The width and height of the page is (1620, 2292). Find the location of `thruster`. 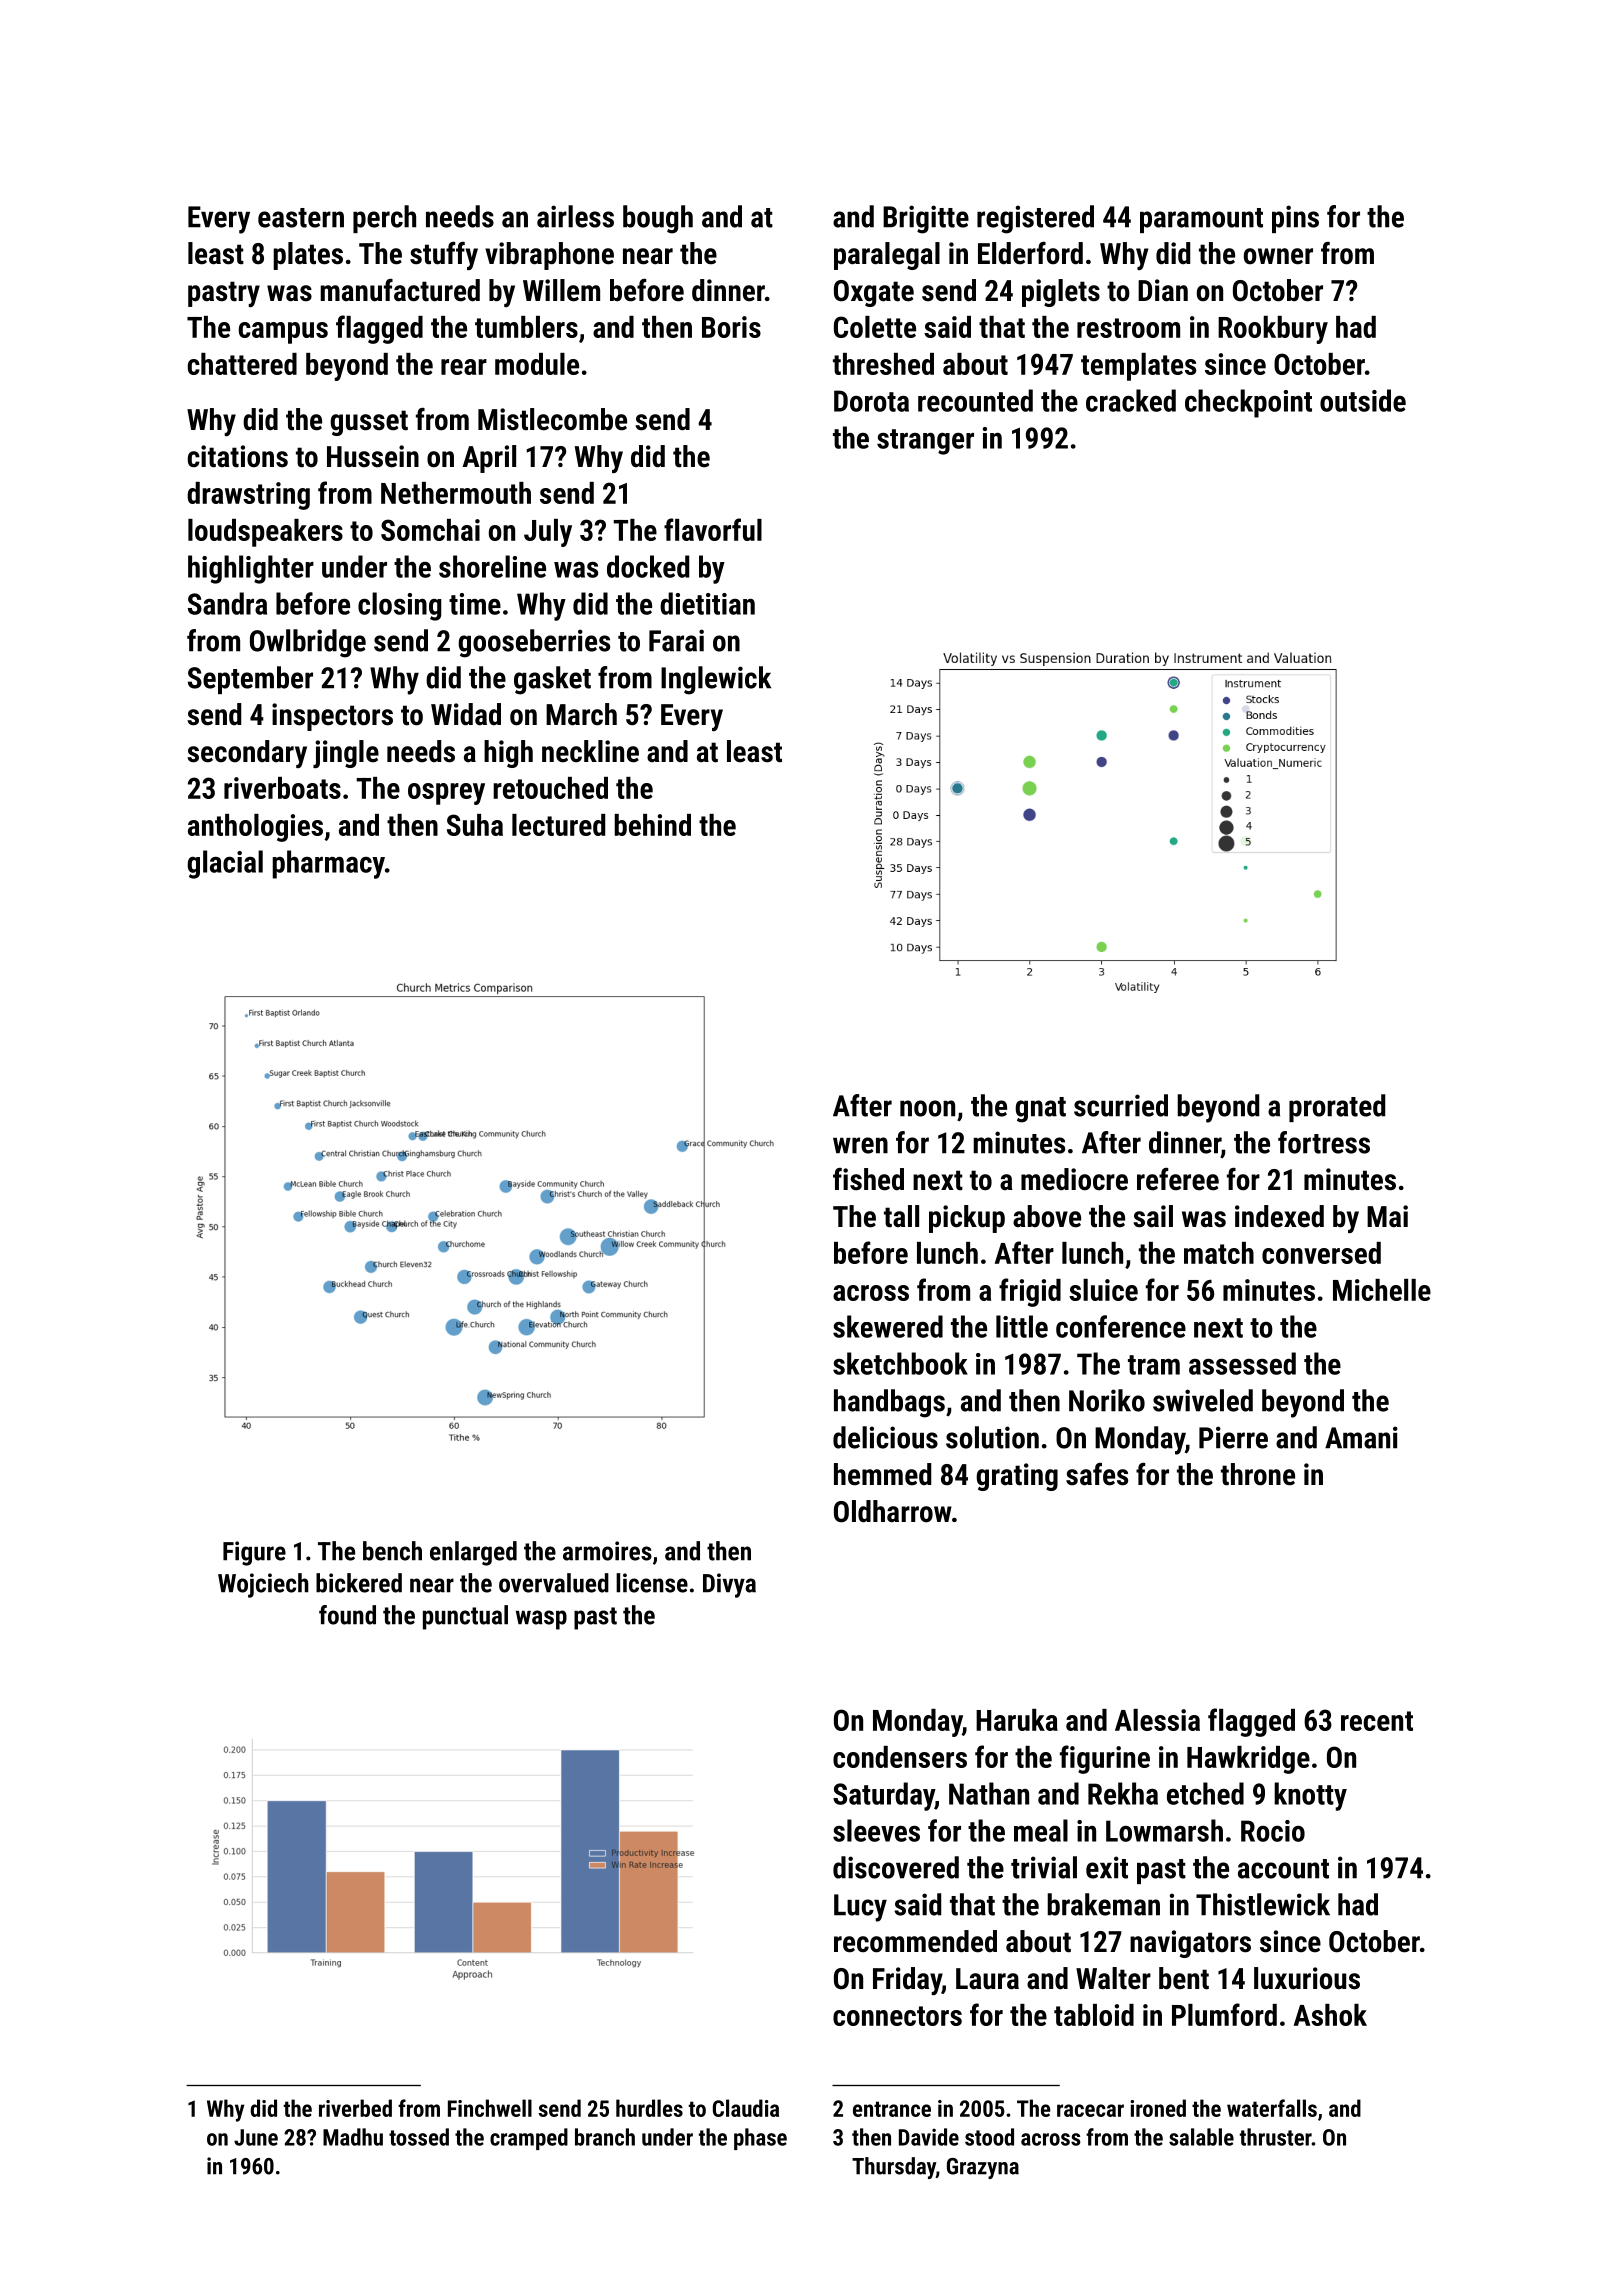

thruster is located at coordinates (1276, 2137).
